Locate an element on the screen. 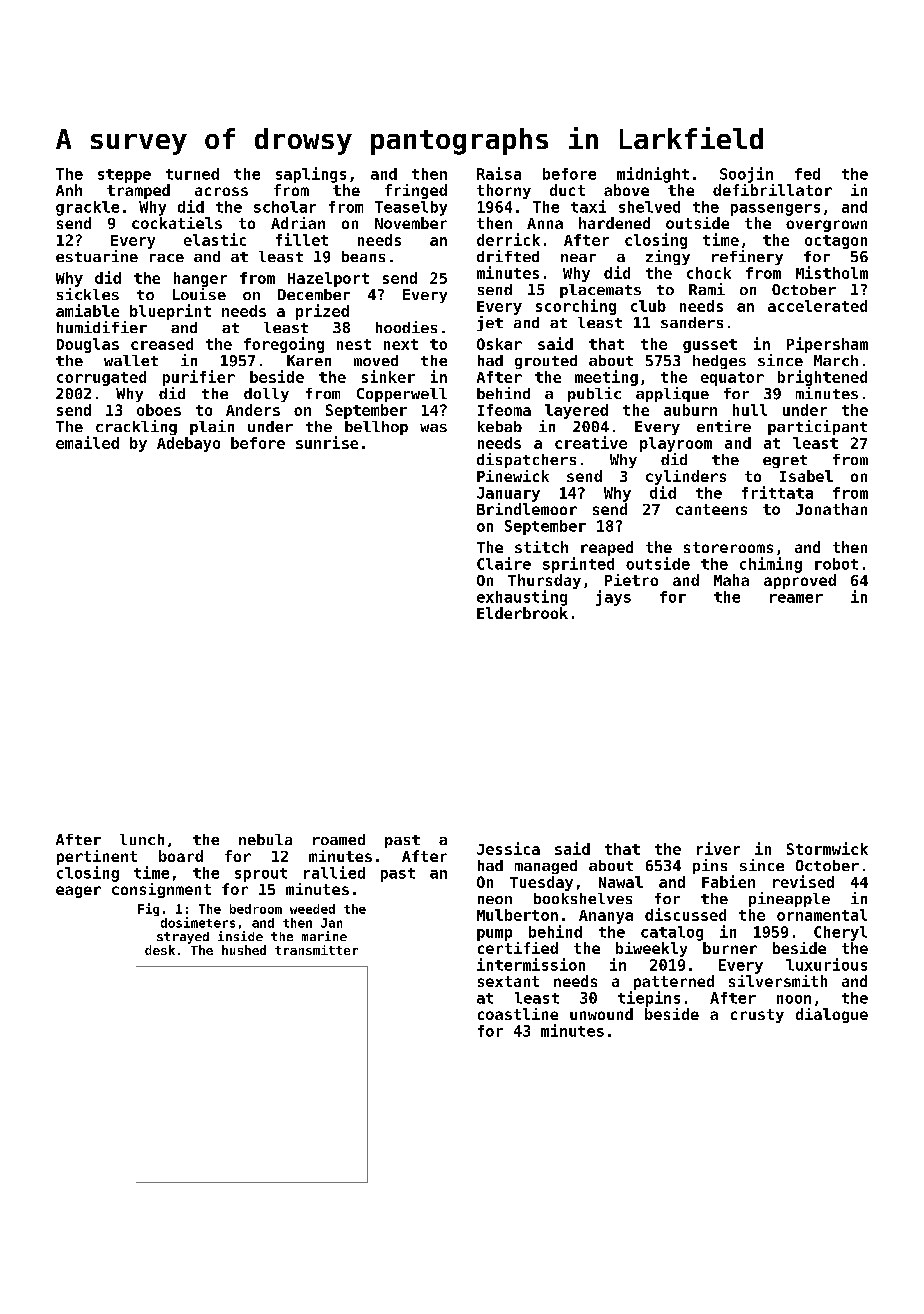 This screenshot has height=1314, width=924. hushed is located at coordinates (244, 950).
